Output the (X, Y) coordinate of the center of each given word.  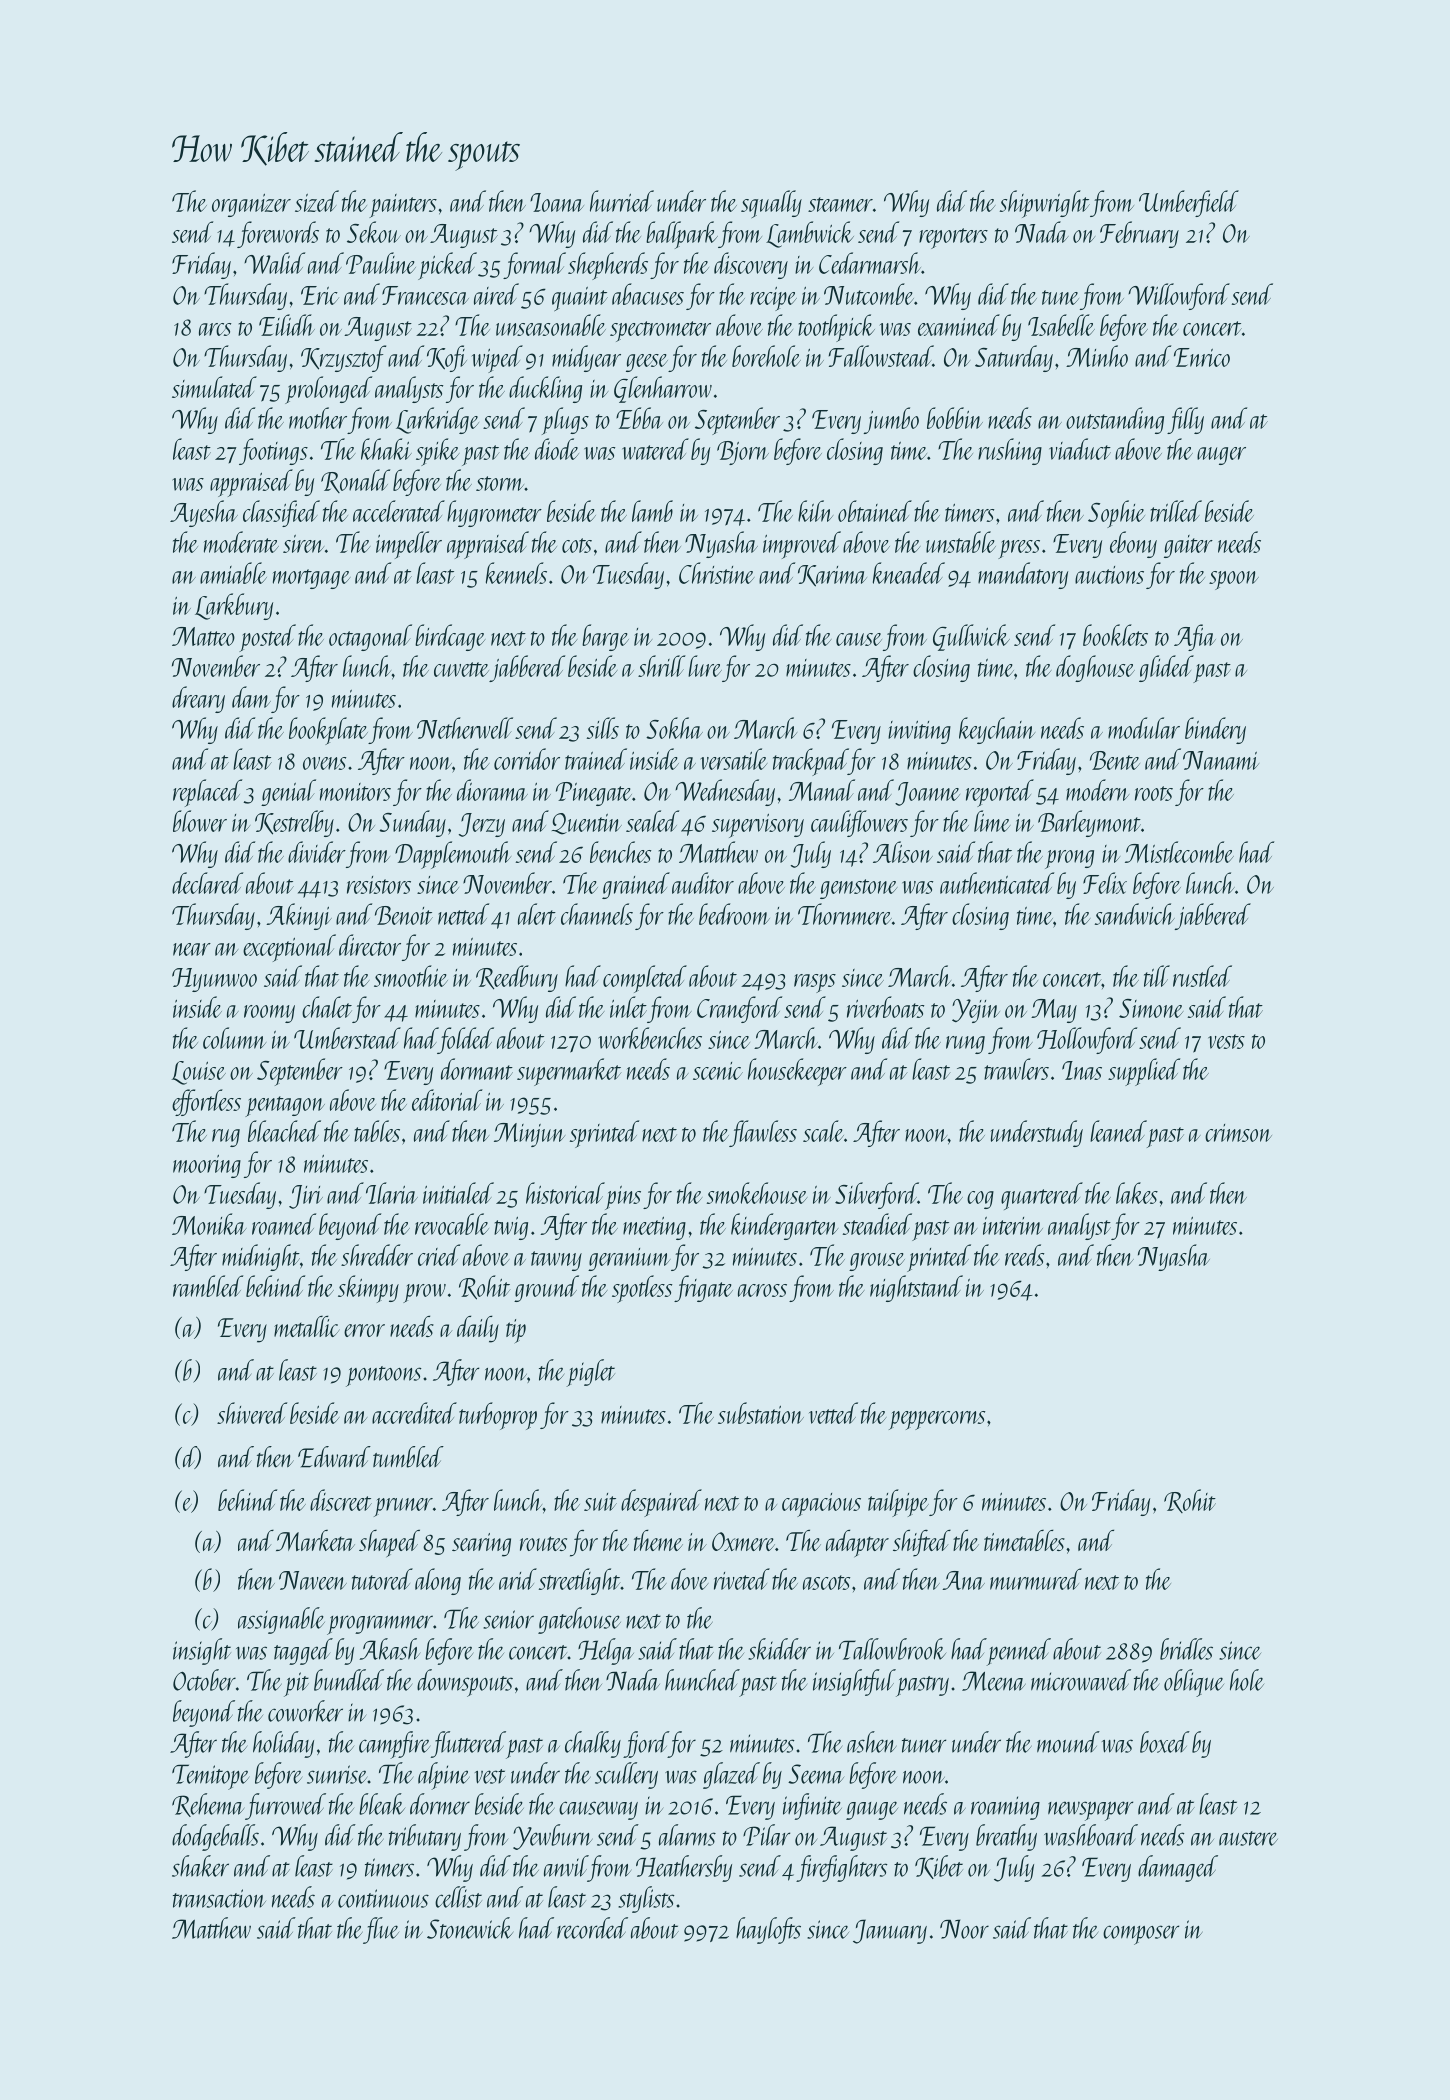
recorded (592, 1928)
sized (317, 201)
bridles (1186, 1649)
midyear (586, 358)
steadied (877, 1224)
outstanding (1115, 420)
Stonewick (470, 1928)
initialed (458, 1193)
